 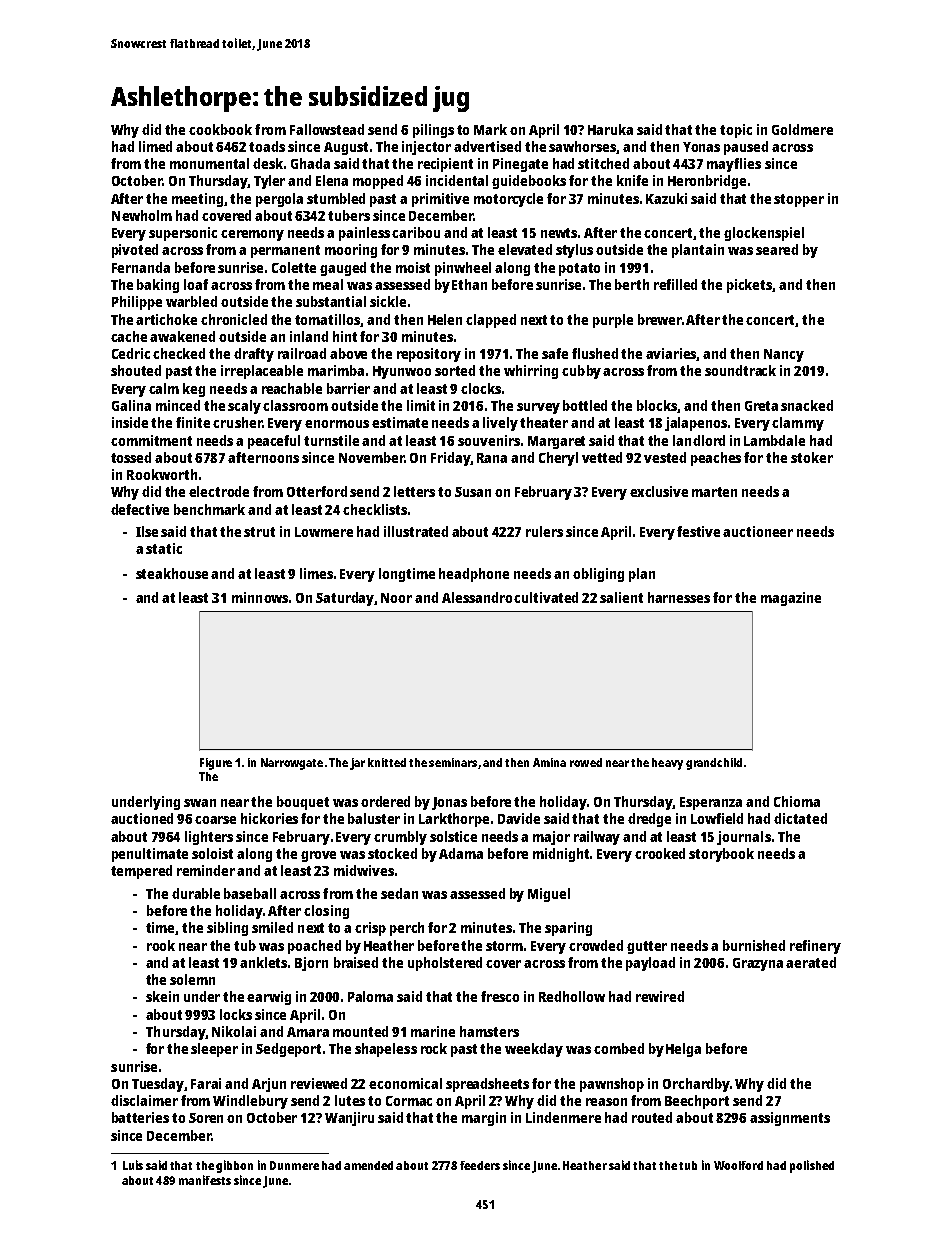 I want to click on Otterford, so click(x=317, y=491).
